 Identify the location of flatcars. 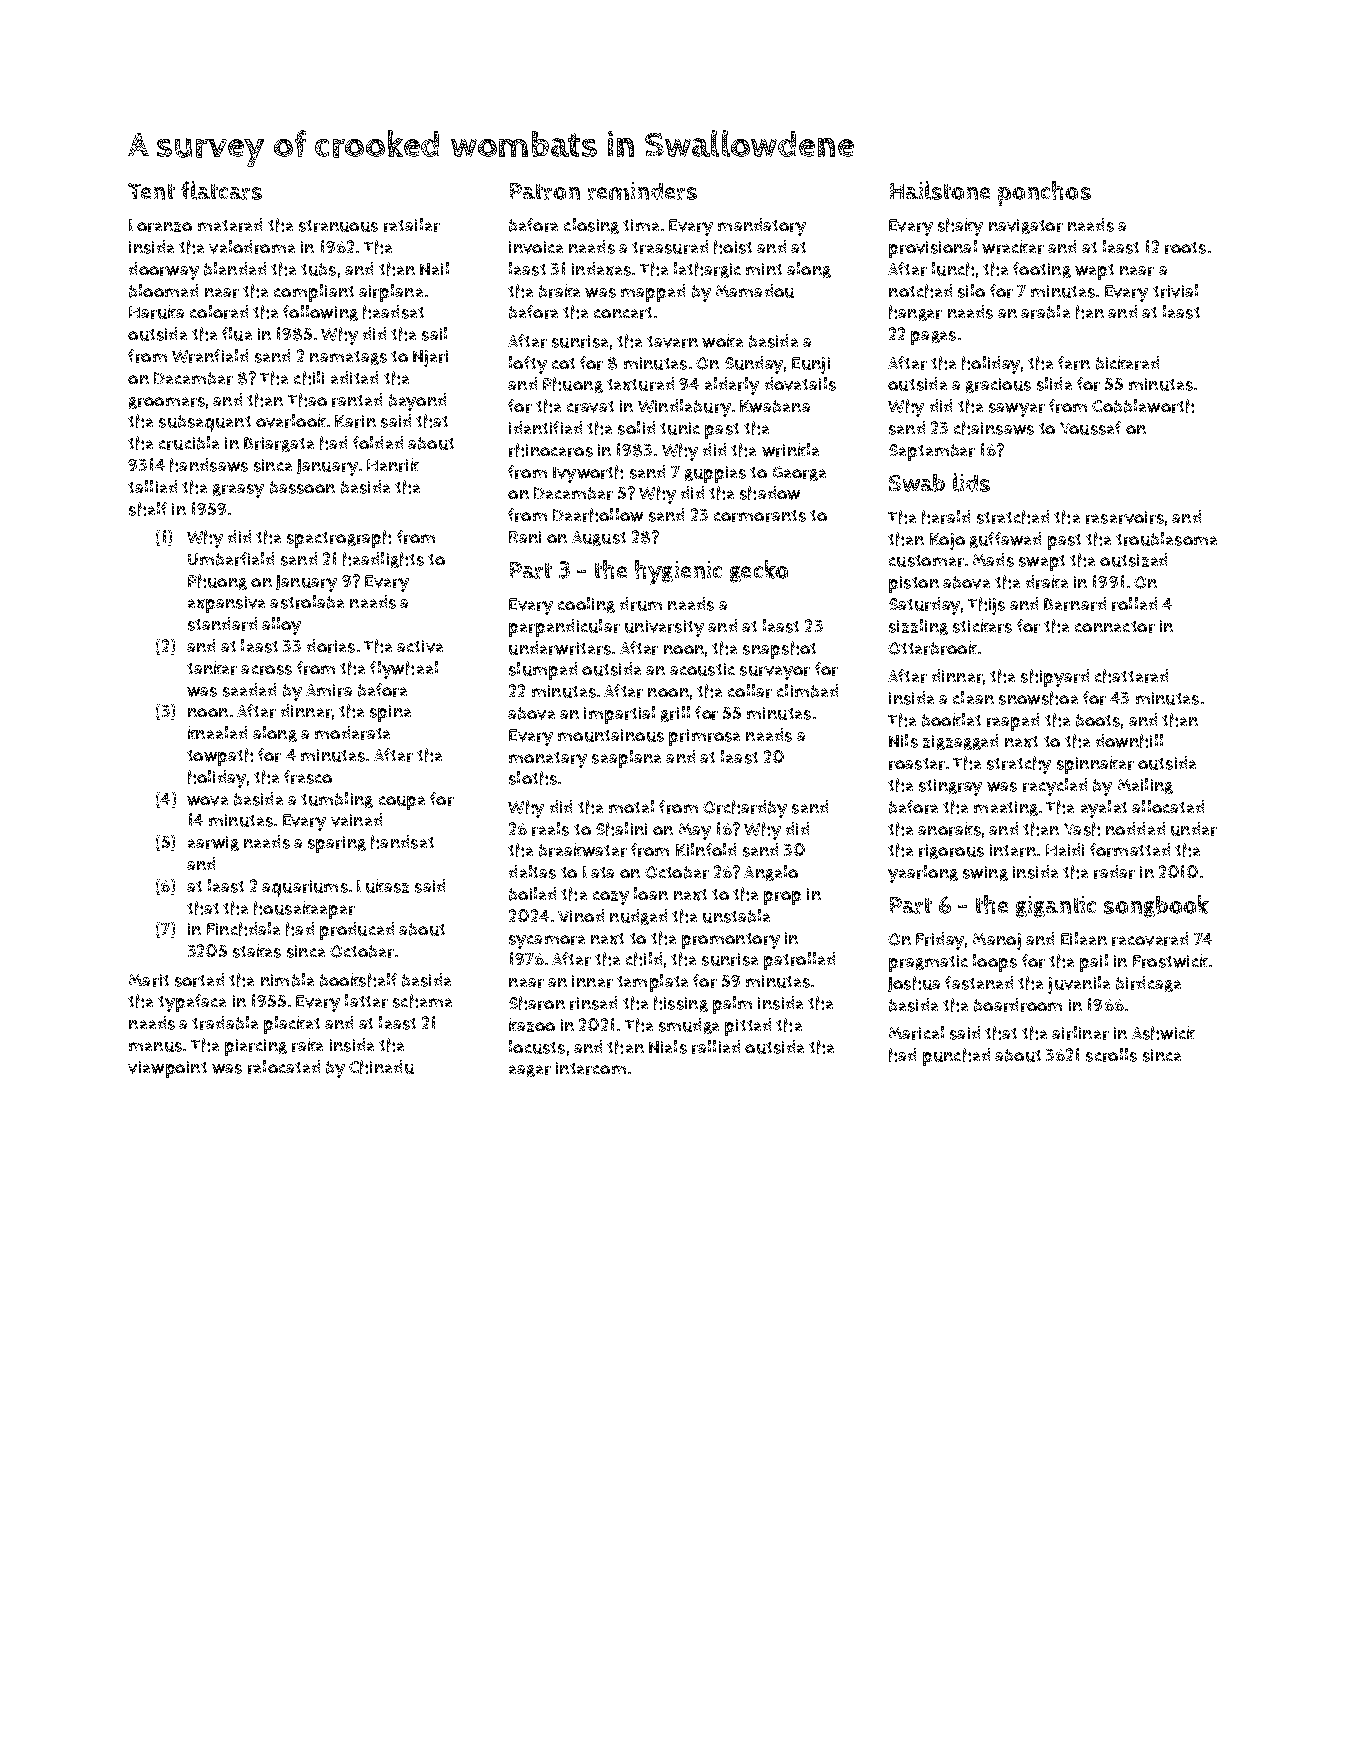
(221, 190).
